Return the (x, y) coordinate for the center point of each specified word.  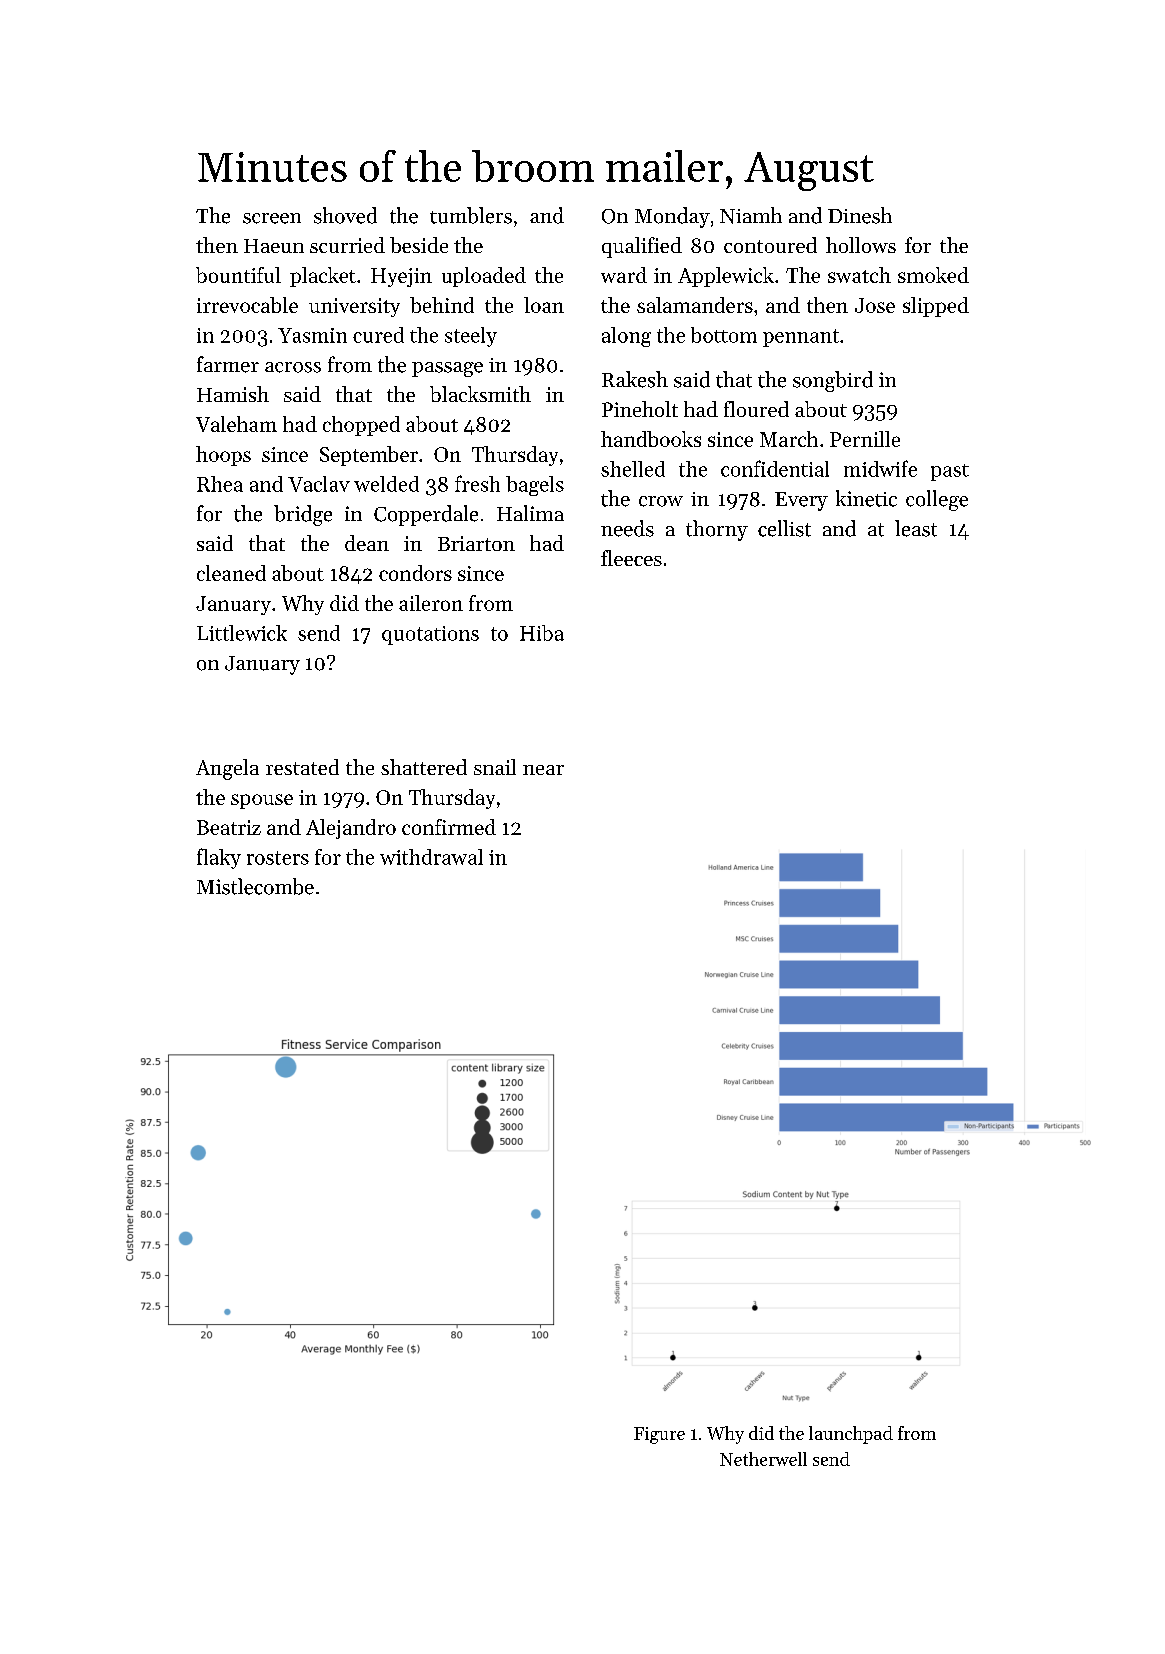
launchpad (851, 1435)
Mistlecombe (255, 886)
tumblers (471, 215)
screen (272, 218)
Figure (659, 1435)
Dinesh (860, 215)
